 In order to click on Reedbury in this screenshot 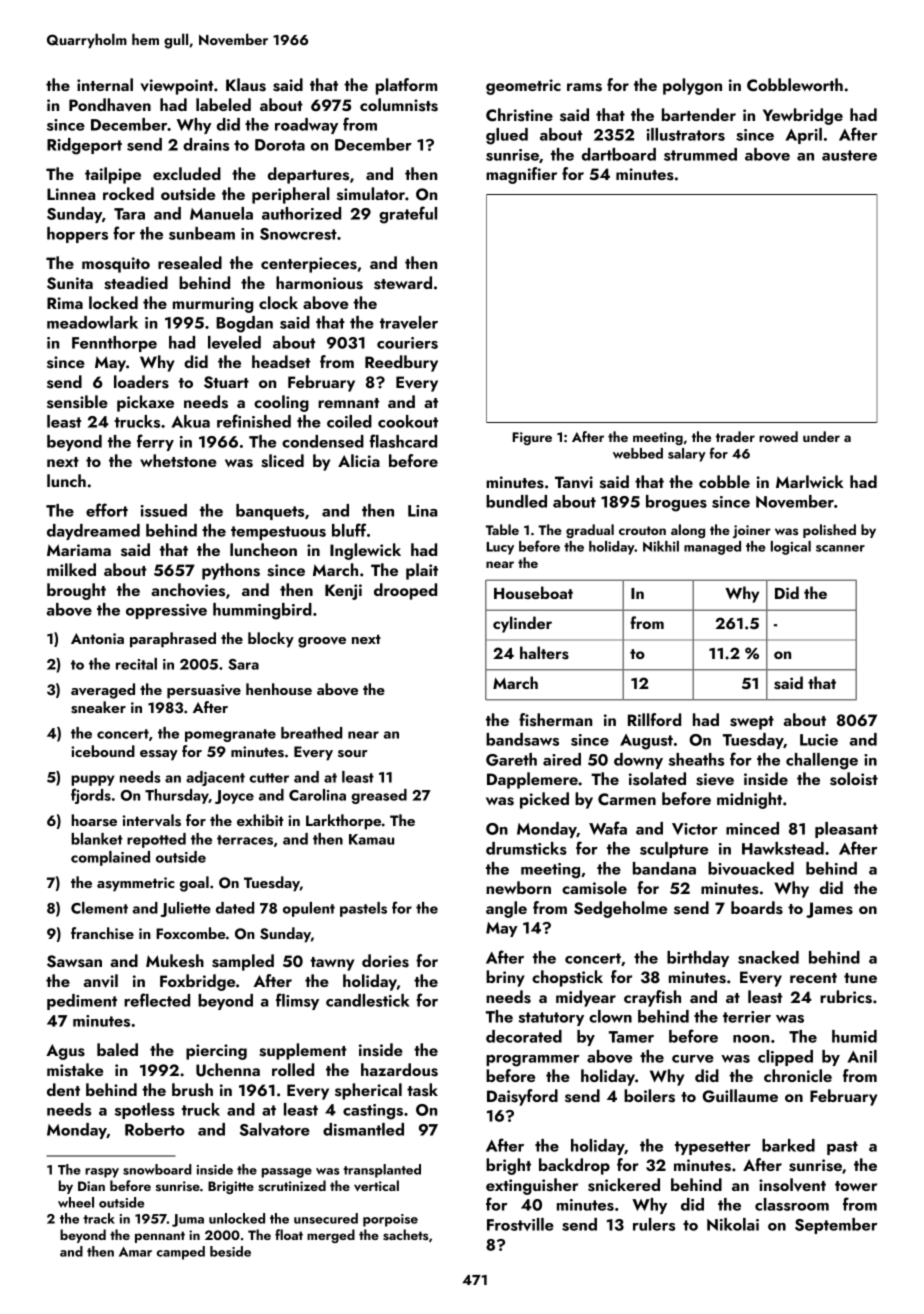, I will do `click(401, 363)`.
